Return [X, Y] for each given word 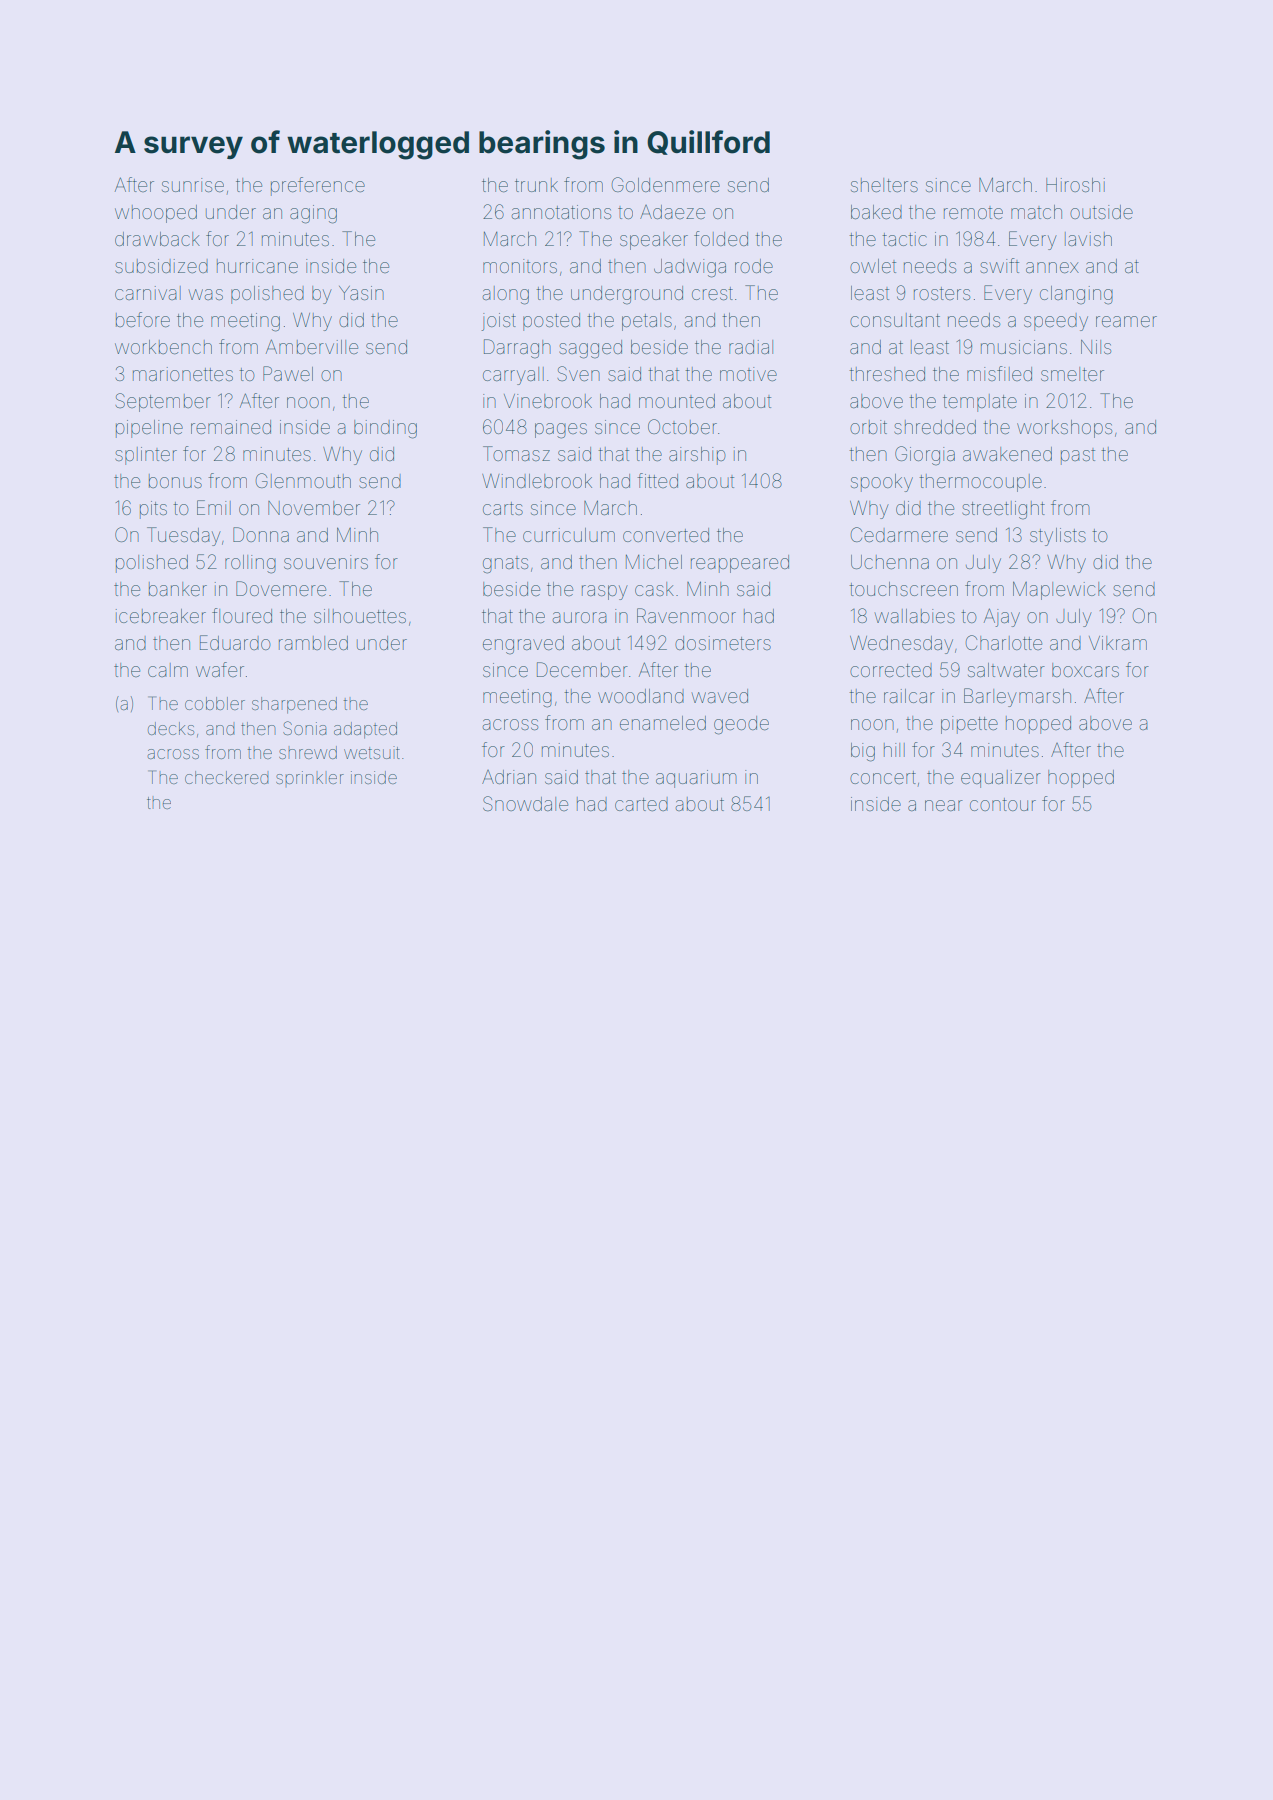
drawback [157, 239]
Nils [1096, 347]
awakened [1007, 454]
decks [171, 728]
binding [385, 429]
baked [876, 212]
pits [153, 510]
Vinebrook [548, 401]
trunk [536, 185]
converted [666, 535]
